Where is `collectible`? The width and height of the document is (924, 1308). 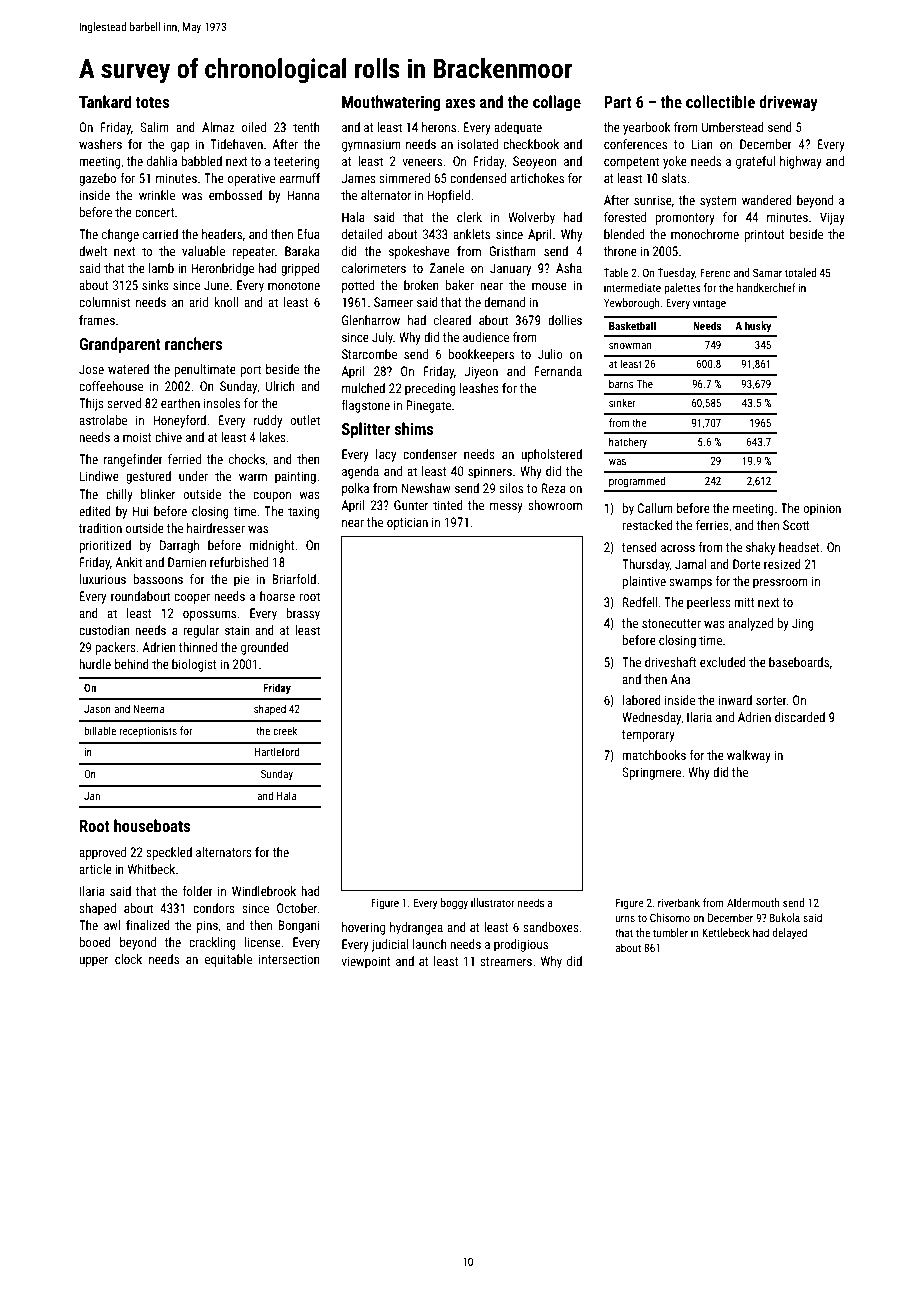
collectible is located at coordinates (720, 101).
